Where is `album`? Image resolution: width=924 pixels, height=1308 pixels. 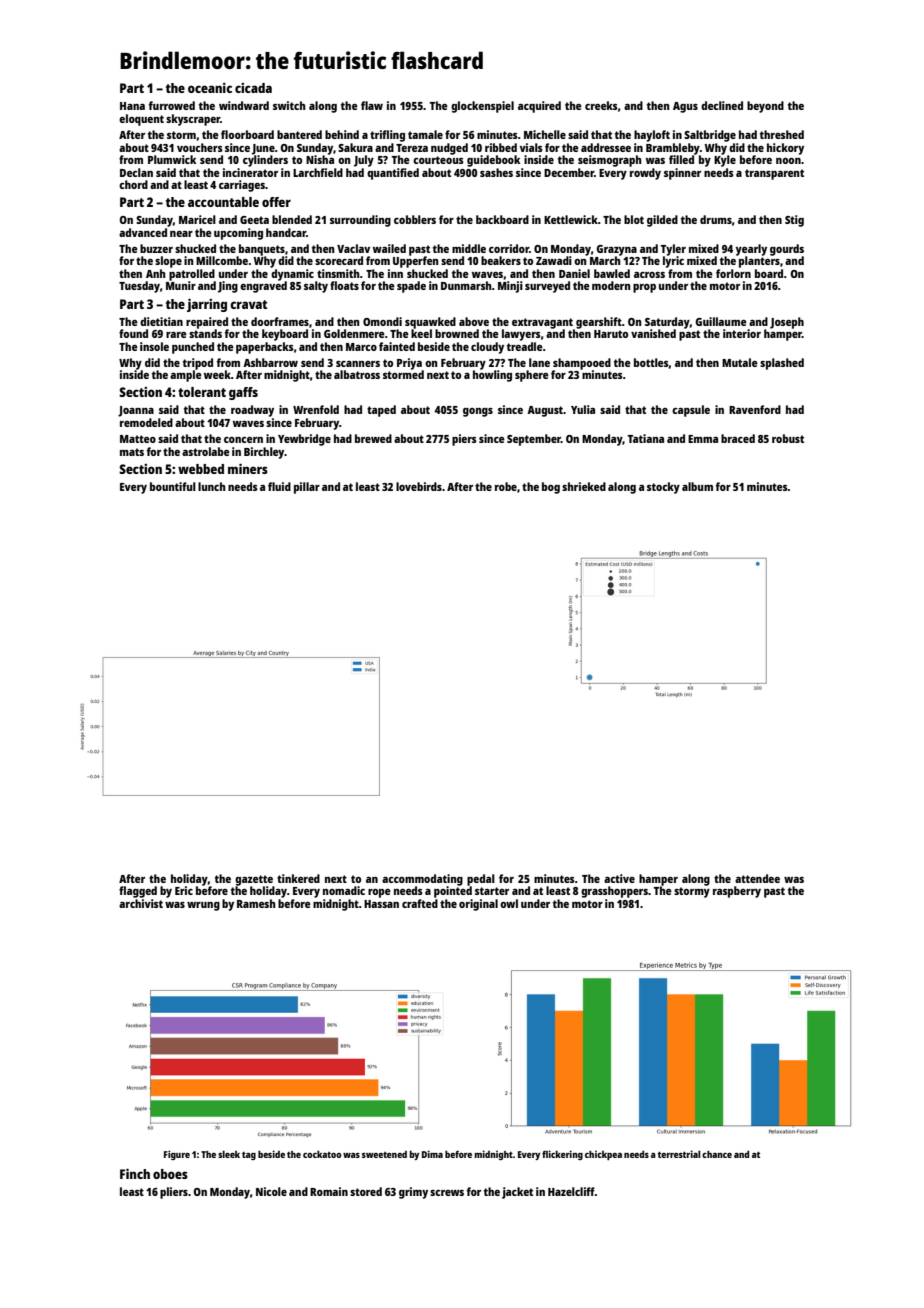 album is located at coordinates (697, 486).
